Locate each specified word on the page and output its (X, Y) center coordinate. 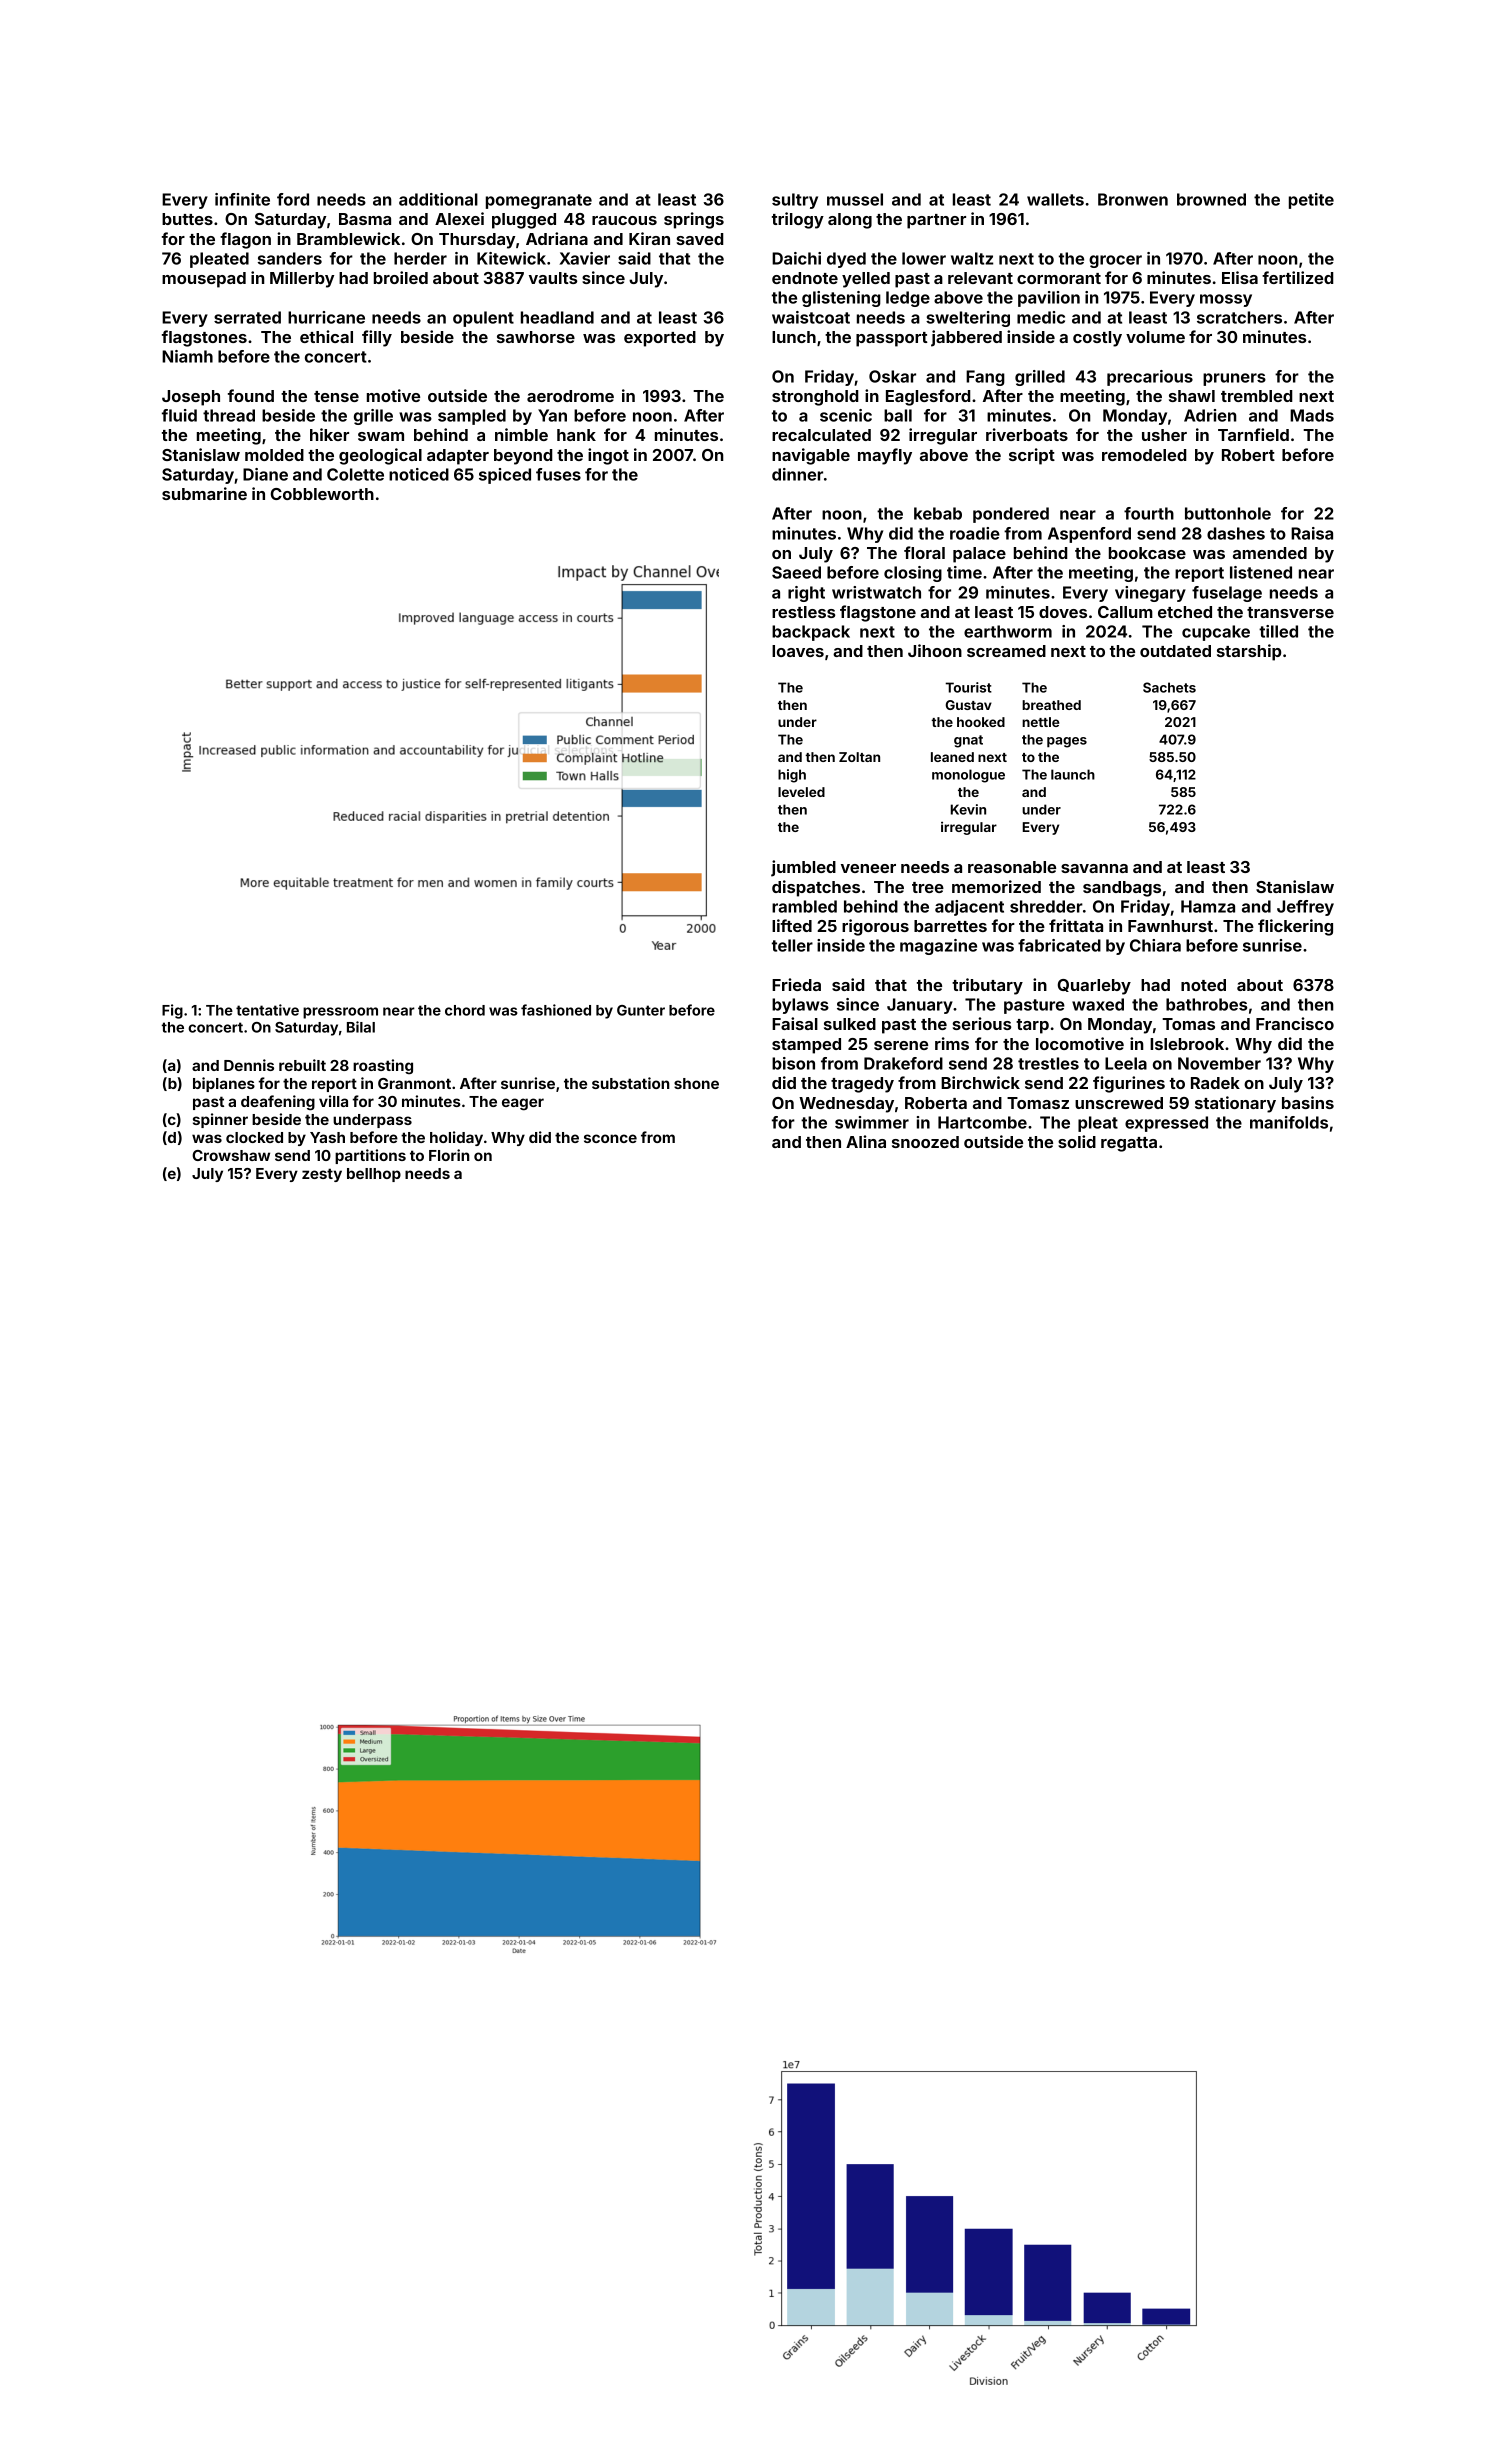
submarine (204, 493)
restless (803, 612)
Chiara (1155, 945)
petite (1311, 201)
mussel (855, 199)
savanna (1094, 868)
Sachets (1169, 687)
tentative (267, 1010)
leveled (801, 792)
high (792, 776)
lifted (792, 925)
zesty (322, 1175)
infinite (242, 199)
